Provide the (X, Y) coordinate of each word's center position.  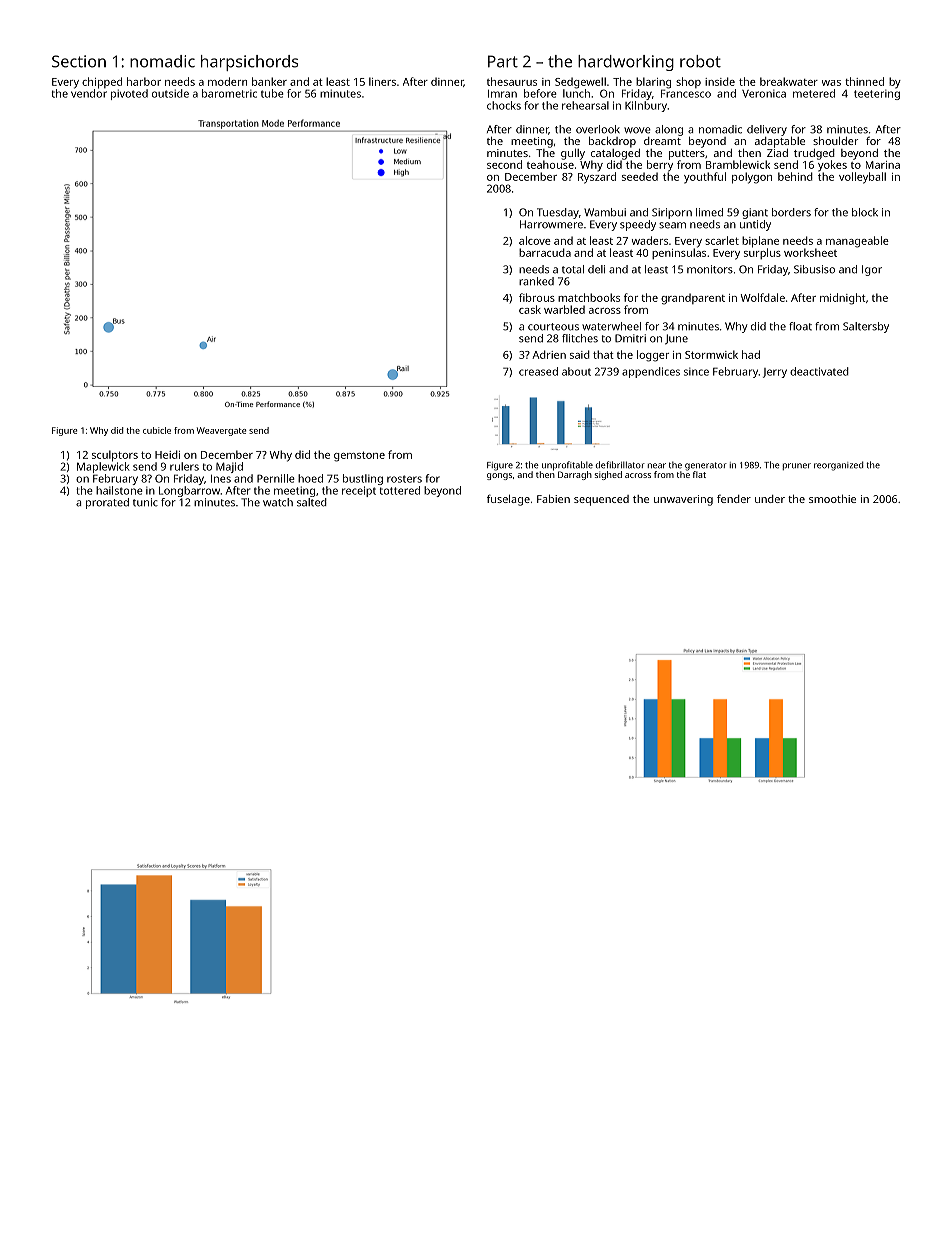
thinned (864, 81)
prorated (107, 503)
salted (312, 502)
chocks (504, 105)
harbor (144, 81)
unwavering (683, 500)
